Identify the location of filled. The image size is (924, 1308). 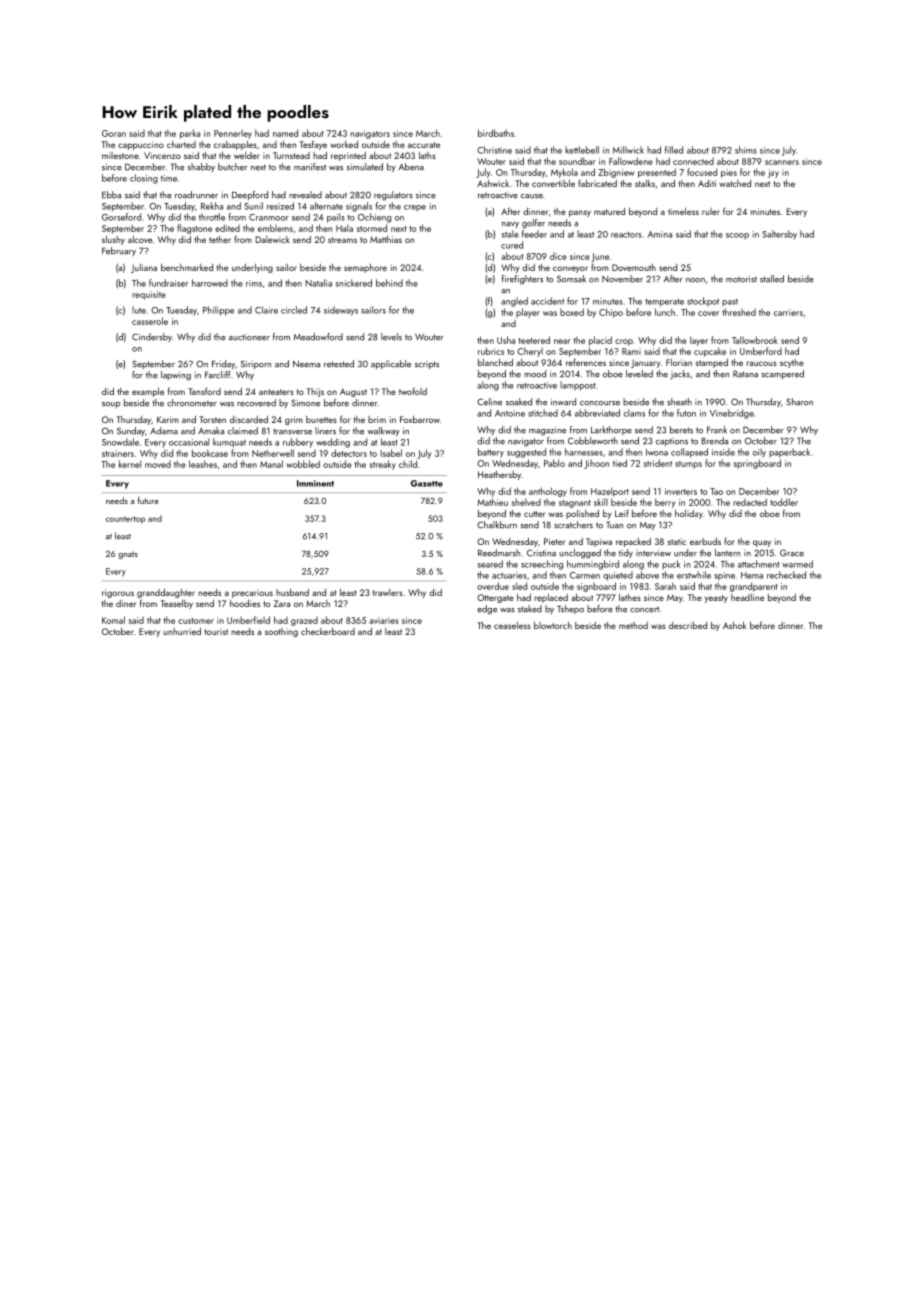
(674, 150).
